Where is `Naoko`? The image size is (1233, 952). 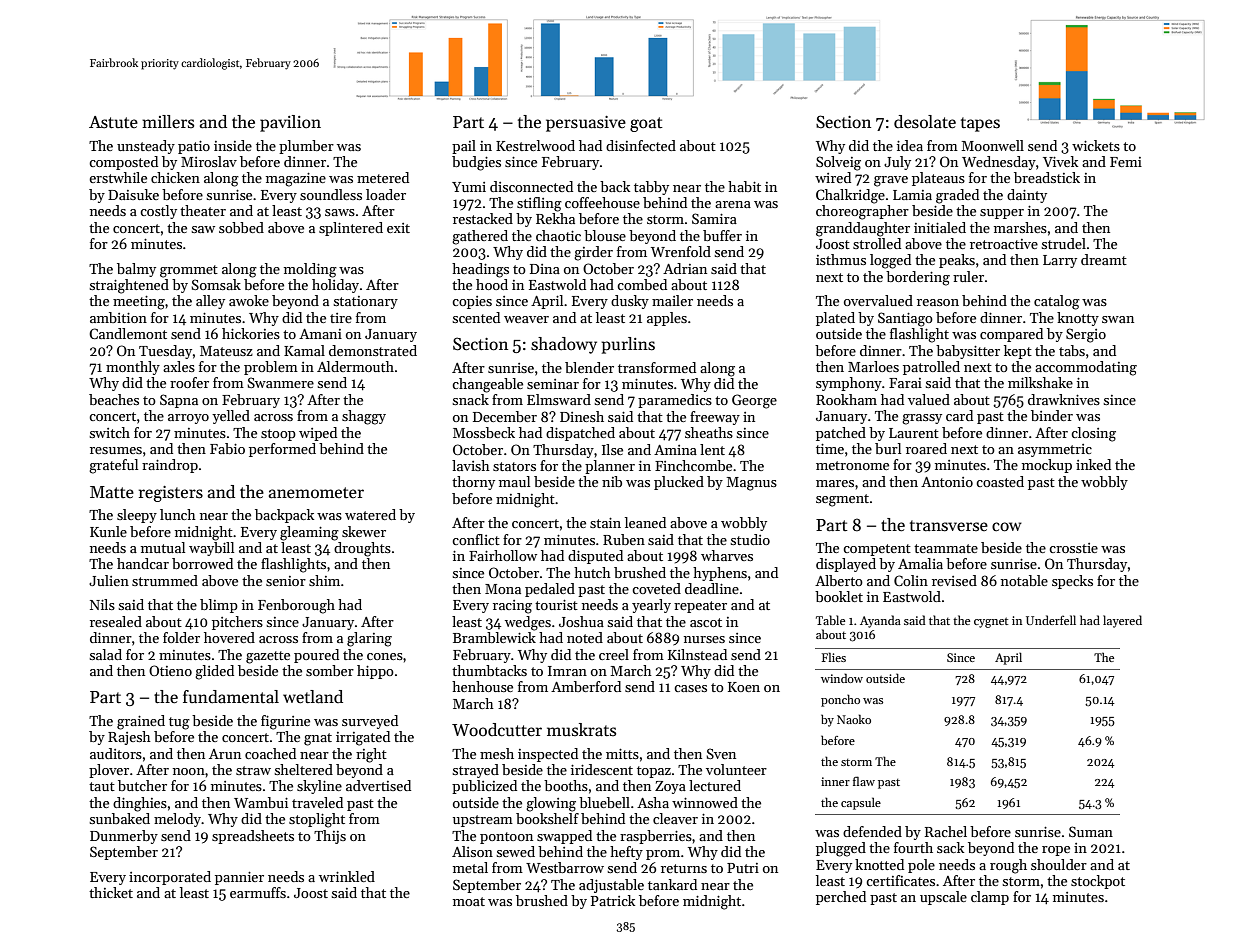
Naoko is located at coordinates (854, 719).
